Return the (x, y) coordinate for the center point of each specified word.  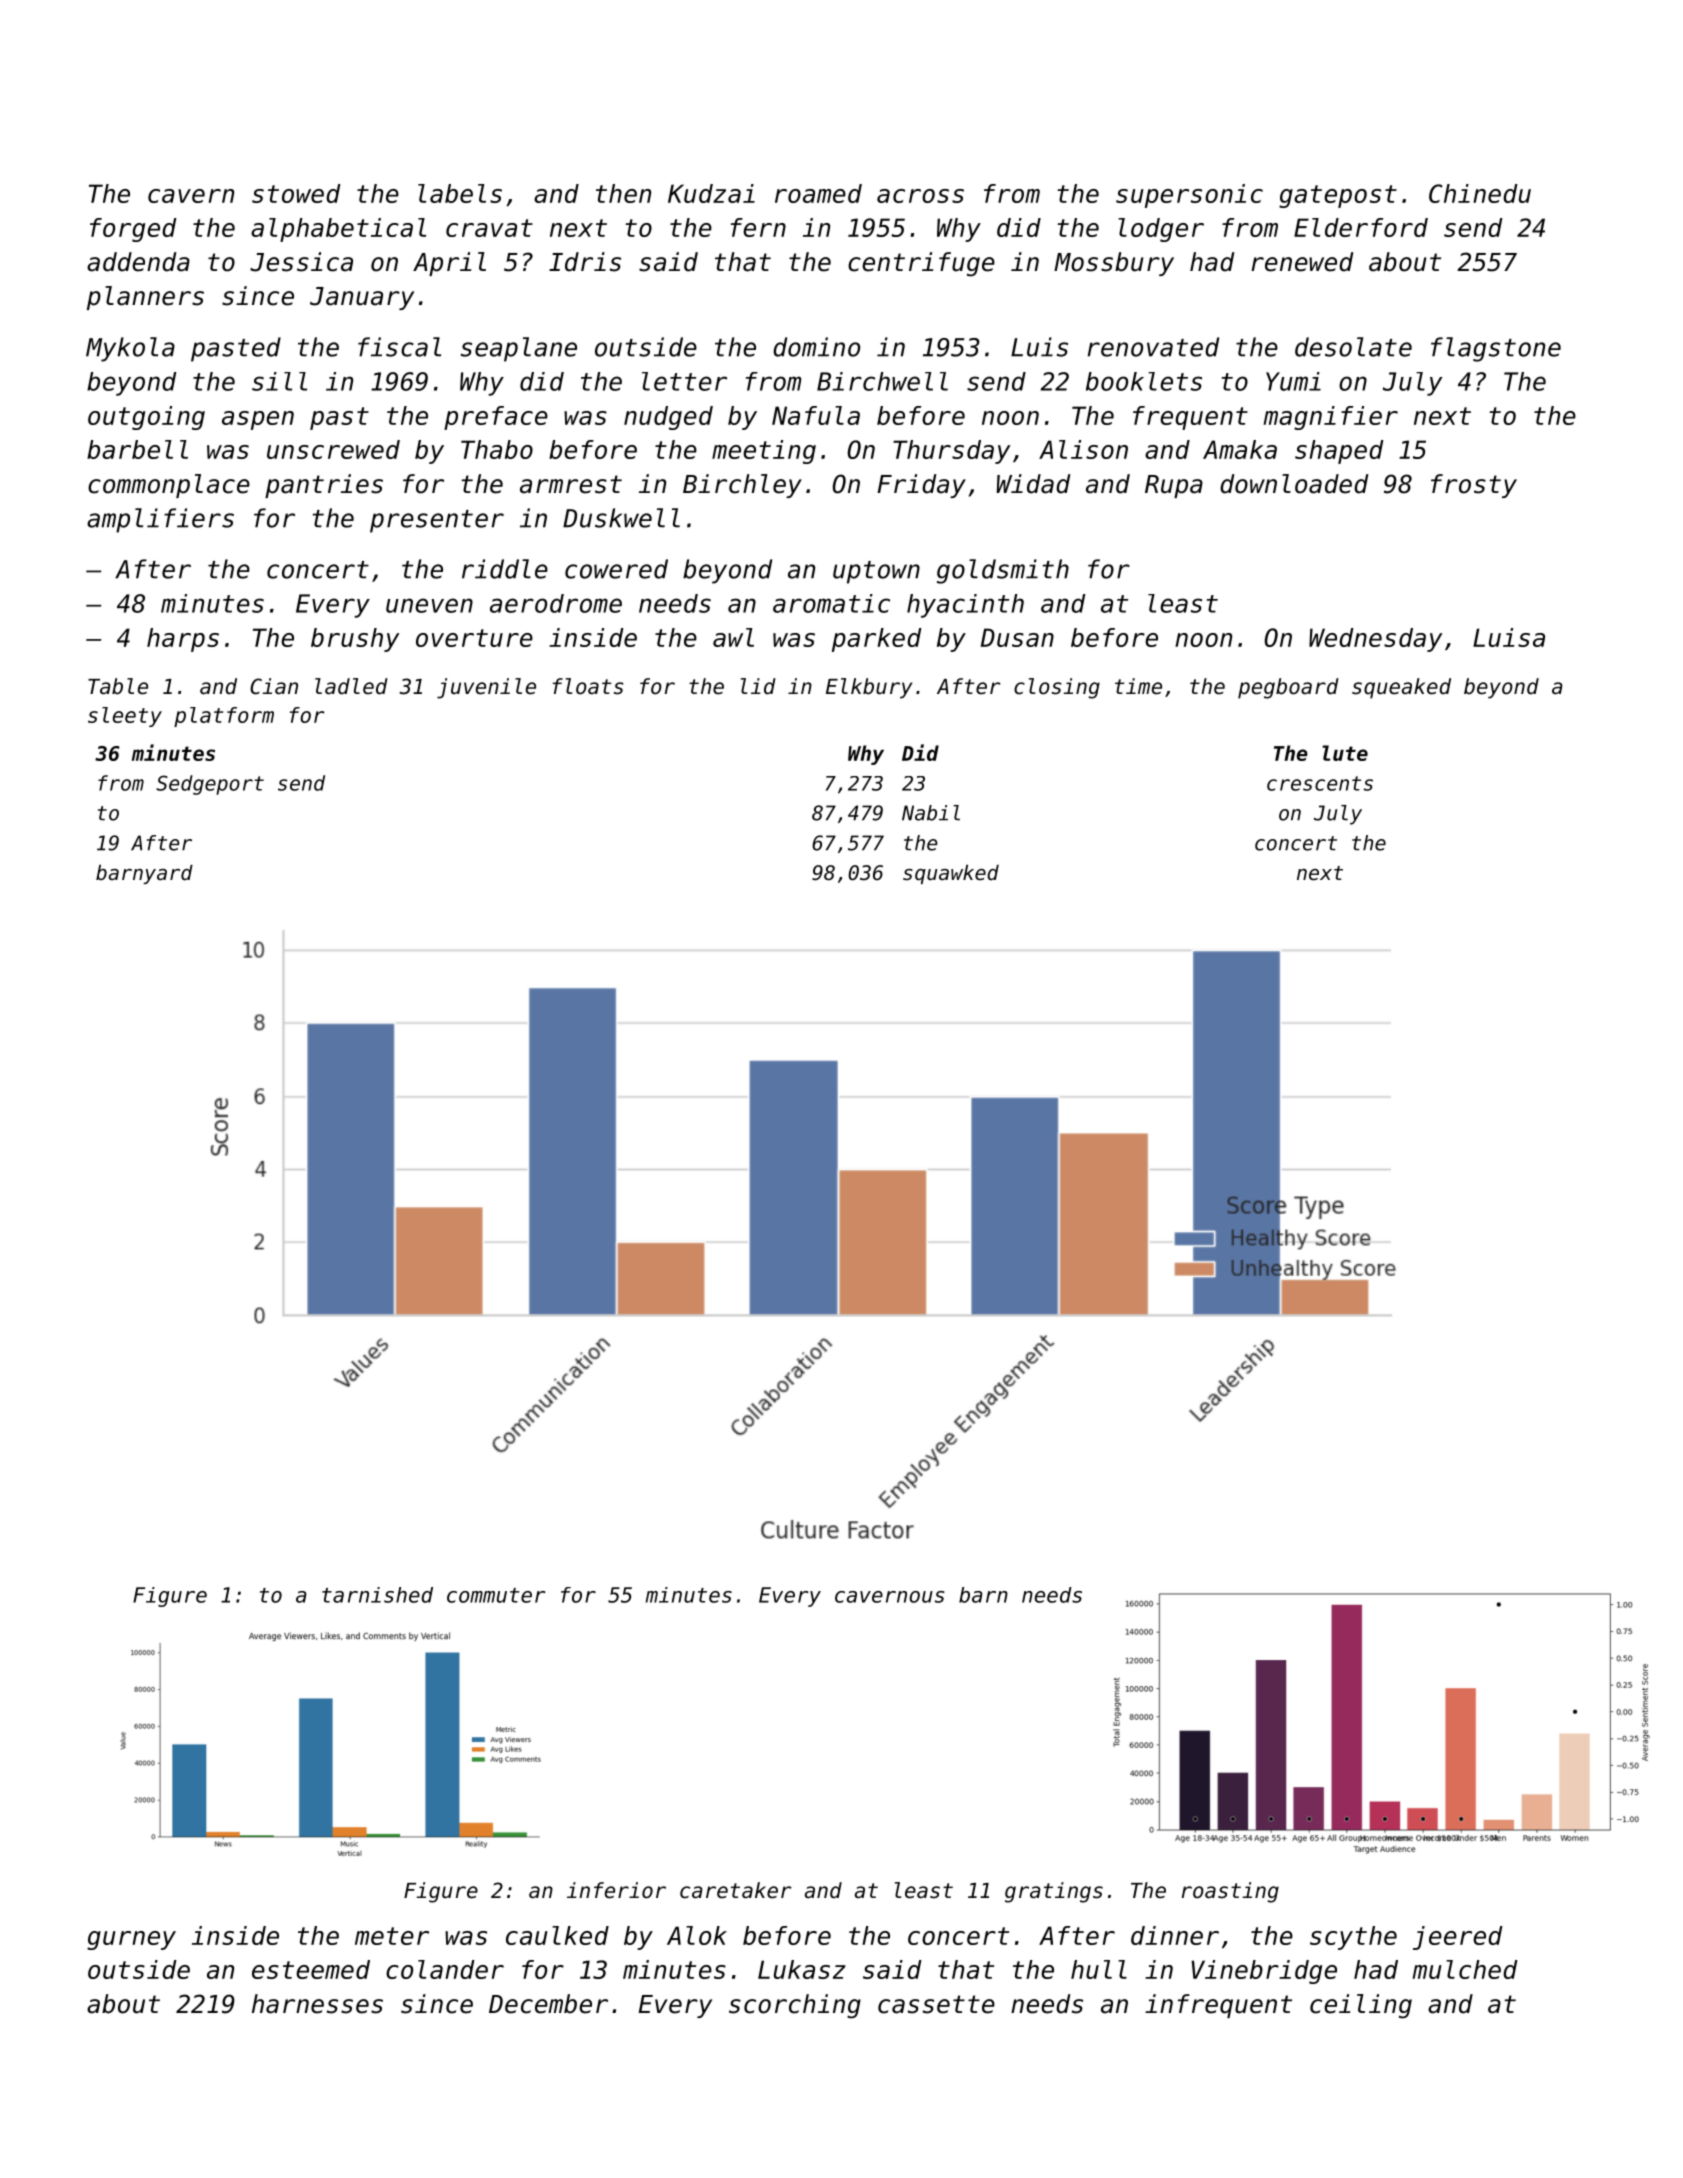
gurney (131, 1940)
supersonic (1189, 196)
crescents (1320, 783)
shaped (1339, 452)
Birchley (742, 486)
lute (1345, 753)
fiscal (399, 347)
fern (758, 227)
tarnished (377, 1595)
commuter (496, 1595)
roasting (1230, 1892)
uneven (429, 605)
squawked (951, 874)
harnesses (317, 2004)
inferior (616, 1890)
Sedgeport (210, 785)
